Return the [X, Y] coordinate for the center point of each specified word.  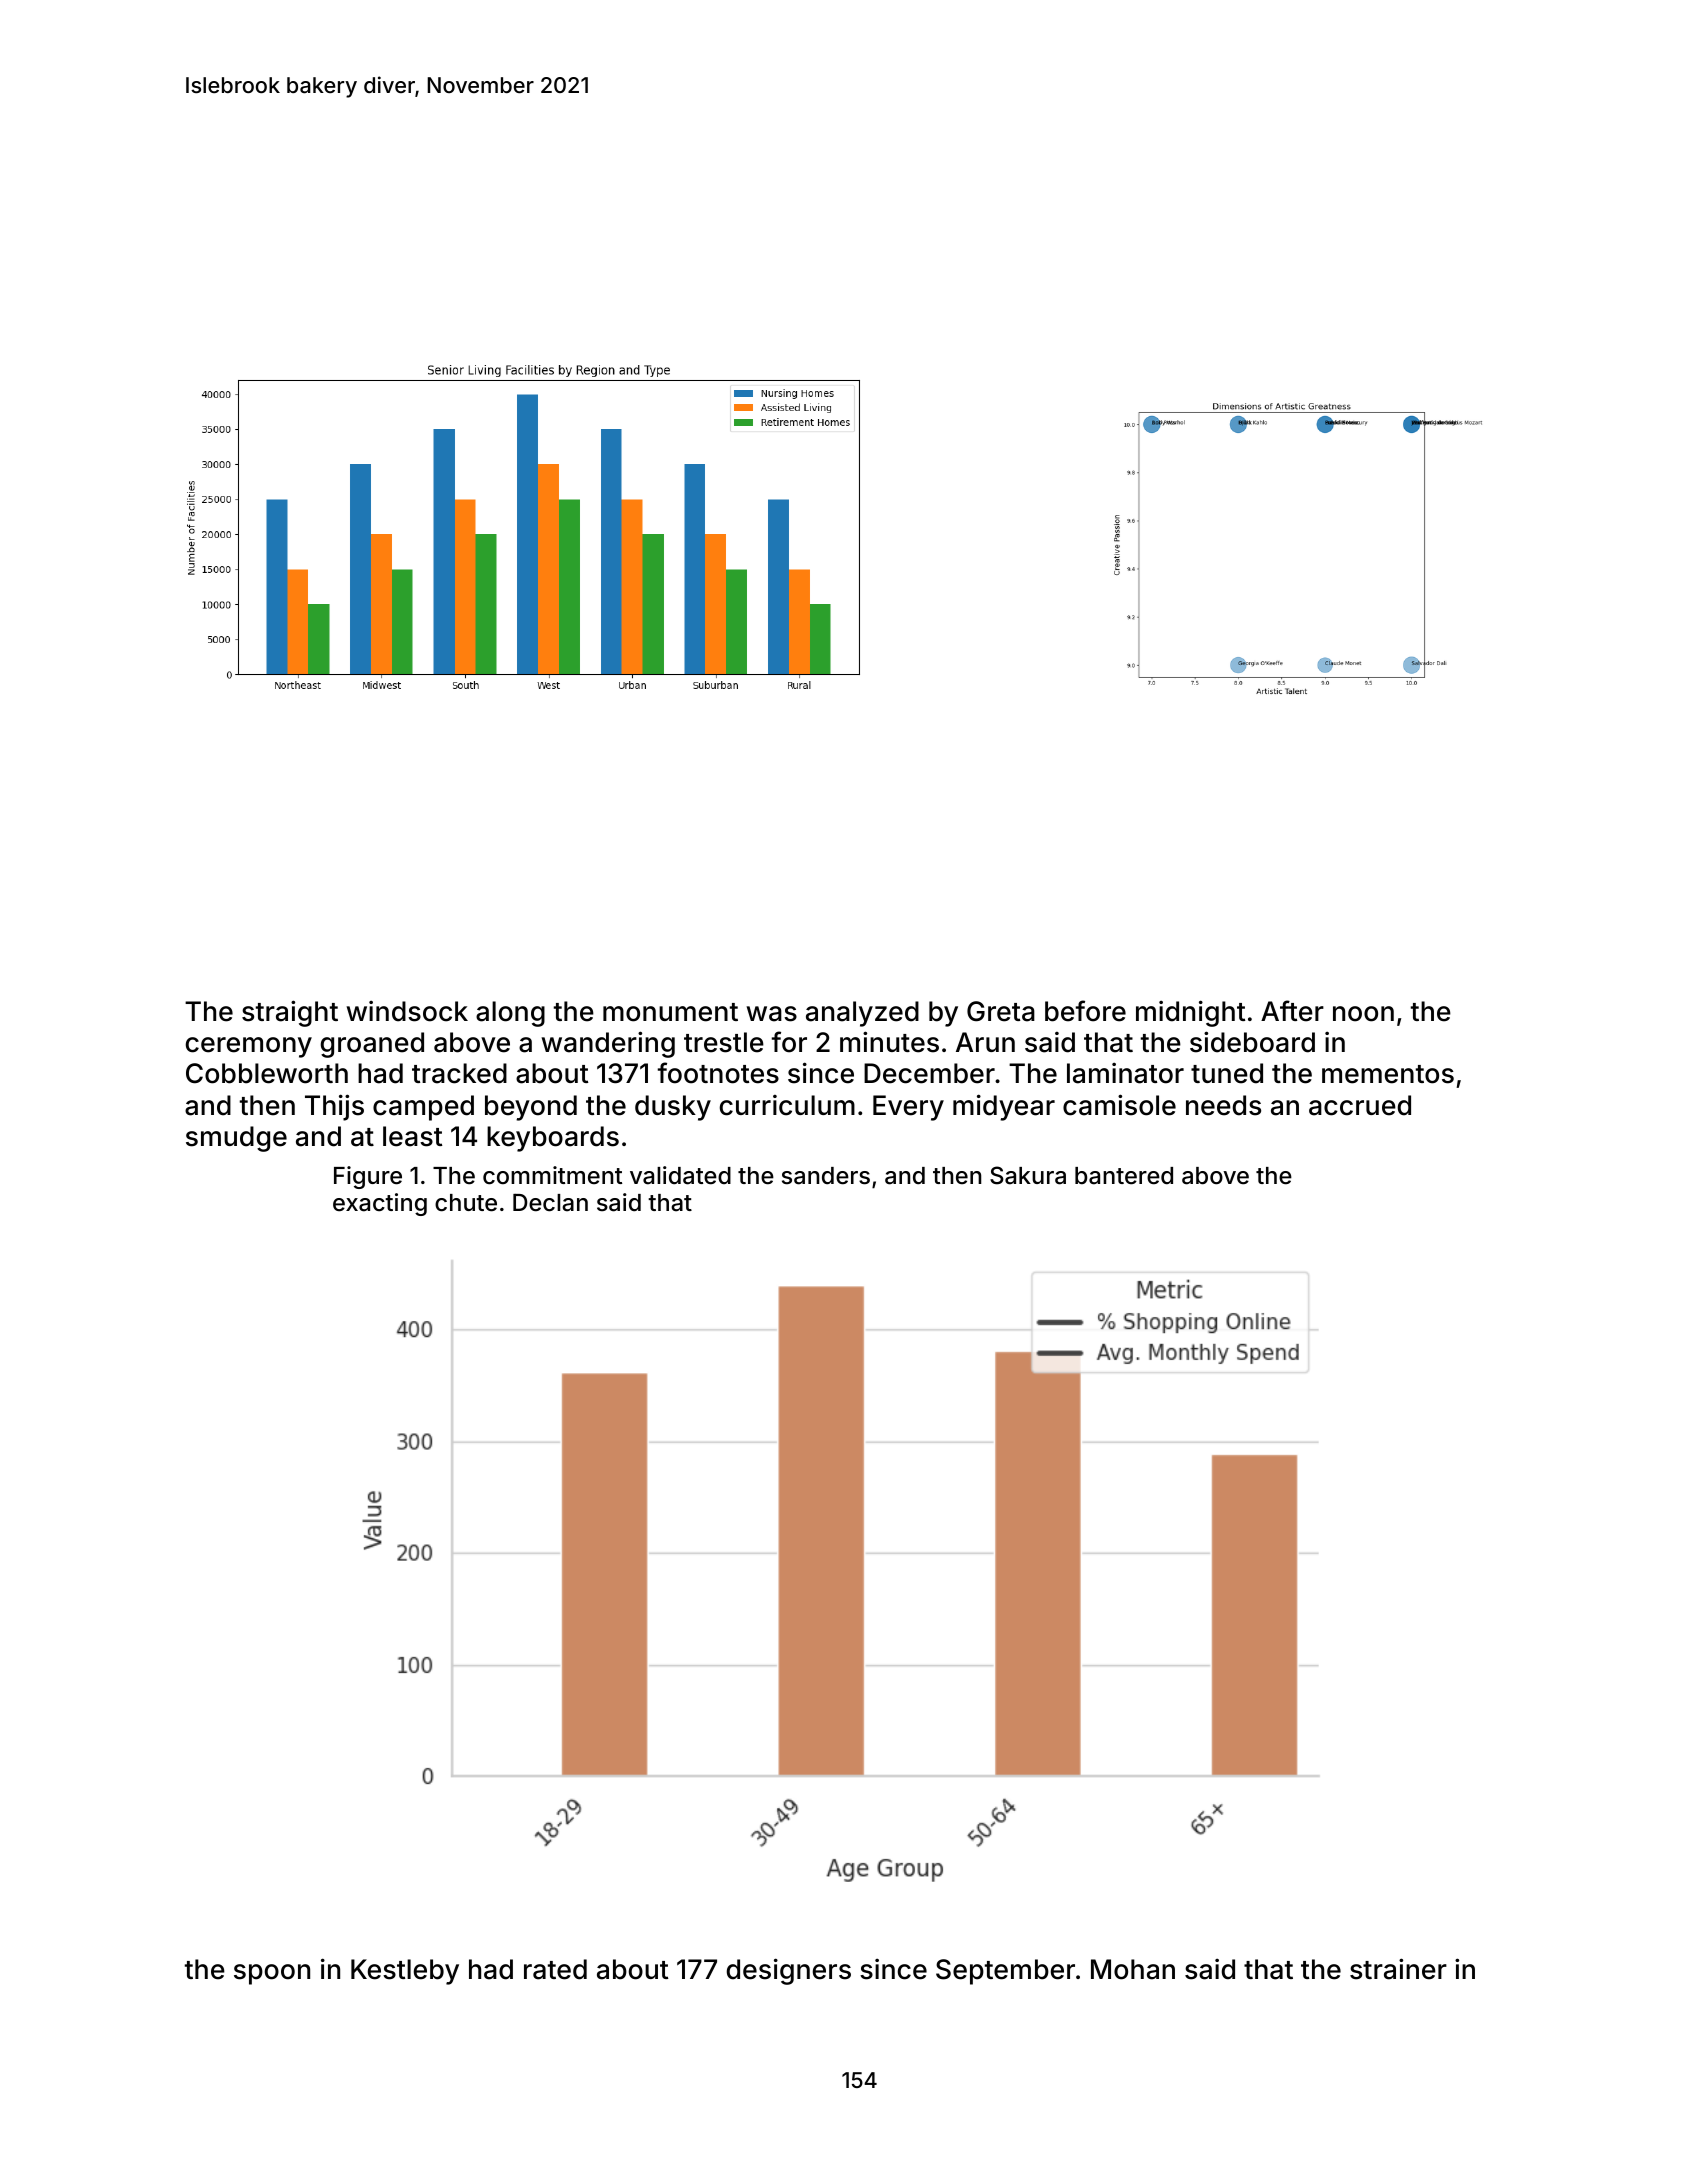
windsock [407, 1011]
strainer [1398, 1969]
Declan [550, 1202]
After [1292, 1011]
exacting [380, 1204]
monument [670, 1012]
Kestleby [405, 1972]
